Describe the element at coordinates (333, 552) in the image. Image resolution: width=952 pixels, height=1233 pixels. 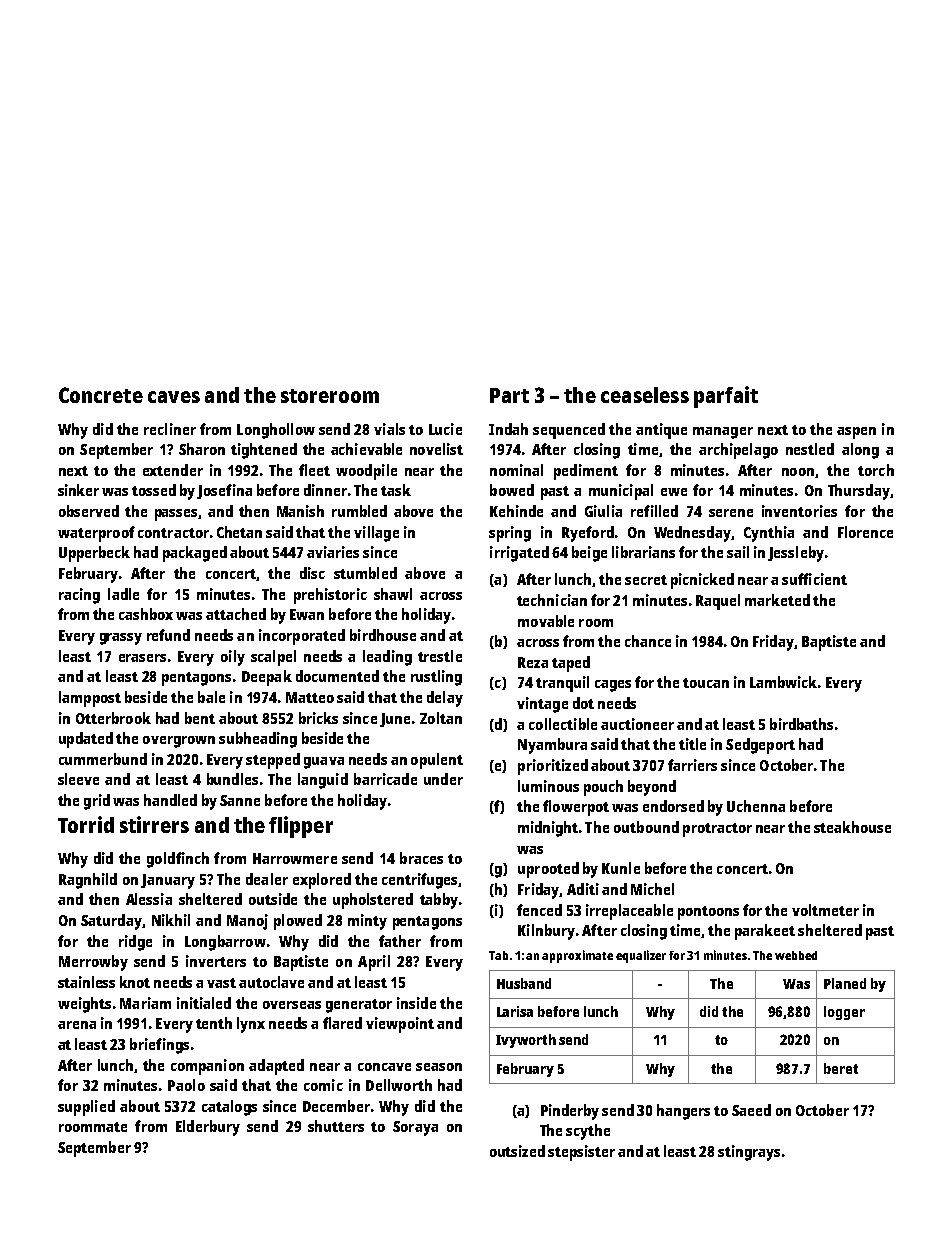
I see `aviaries` at that location.
